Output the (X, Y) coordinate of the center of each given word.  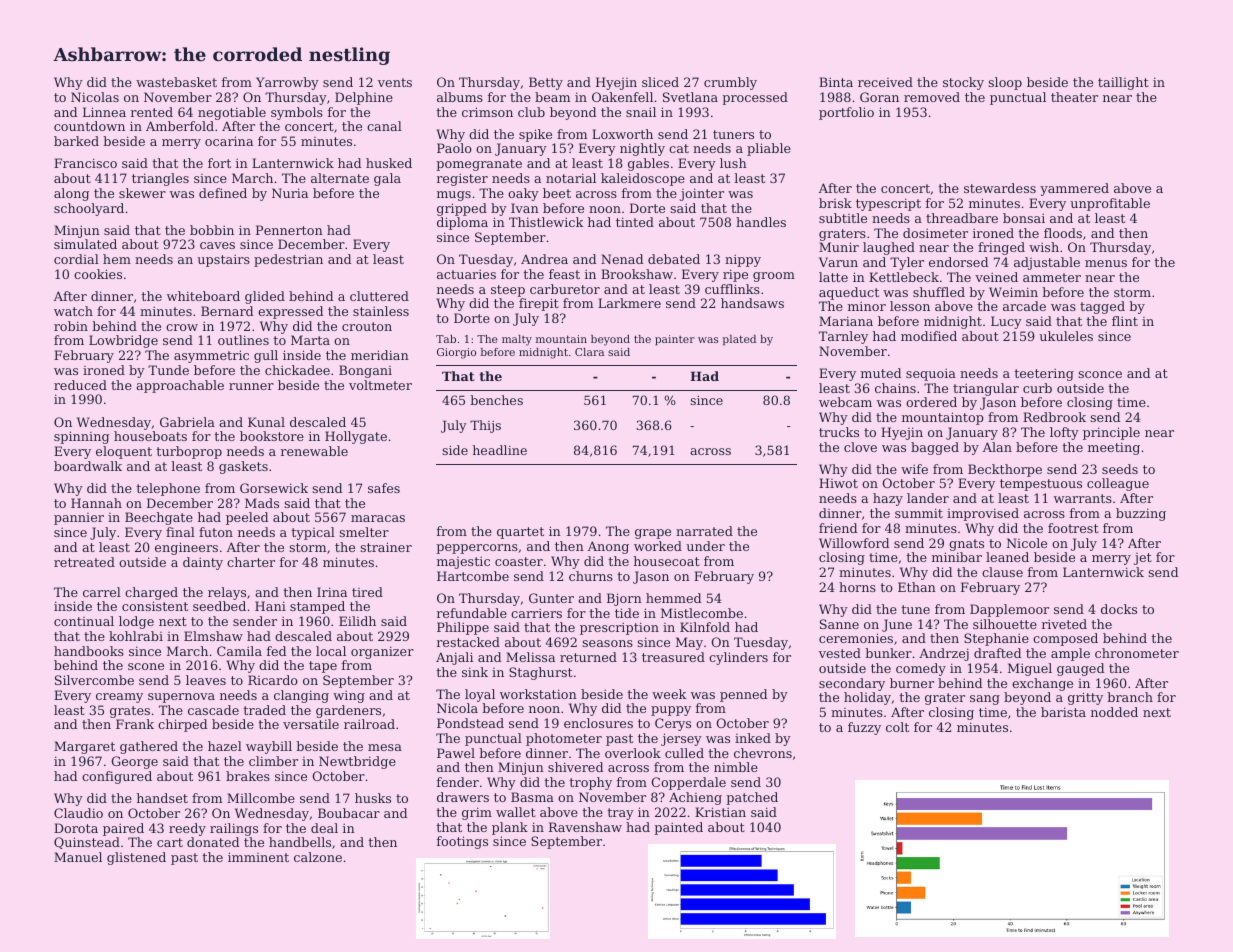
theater (1074, 97)
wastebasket (176, 82)
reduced (80, 385)
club (531, 112)
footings (462, 842)
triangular (986, 389)
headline (500, 450)
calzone (318, 857)
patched (752, 798)
